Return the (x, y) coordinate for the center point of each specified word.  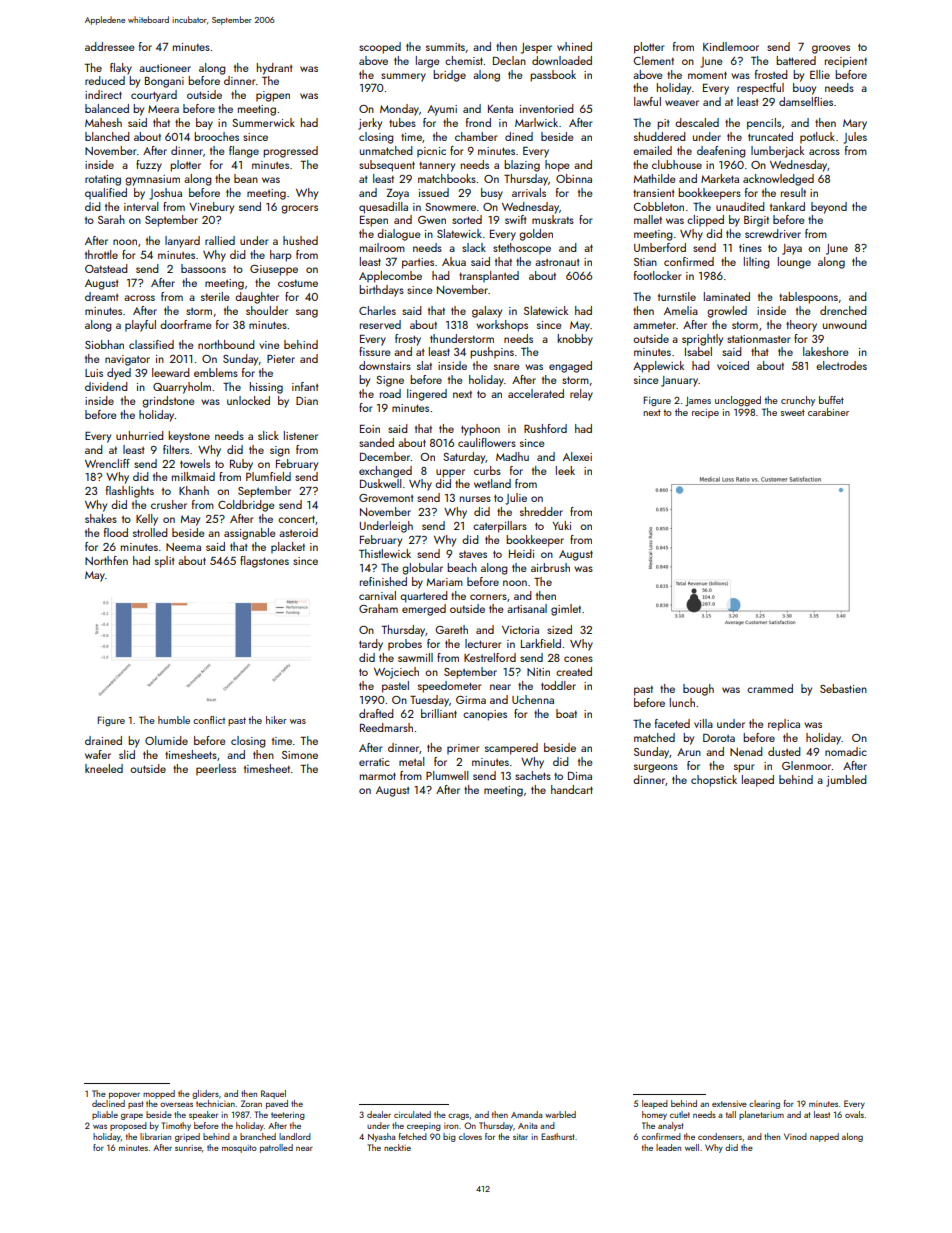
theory (801, 326)
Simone (300, 755)
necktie (397, 1147)
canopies (485, 715)
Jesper (536, 48)
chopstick (714, 781)
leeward (171, 372)
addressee (110, 46)
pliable (105, 1115)
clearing (764, 1104)
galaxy (487, 312)
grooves (831, 49)
